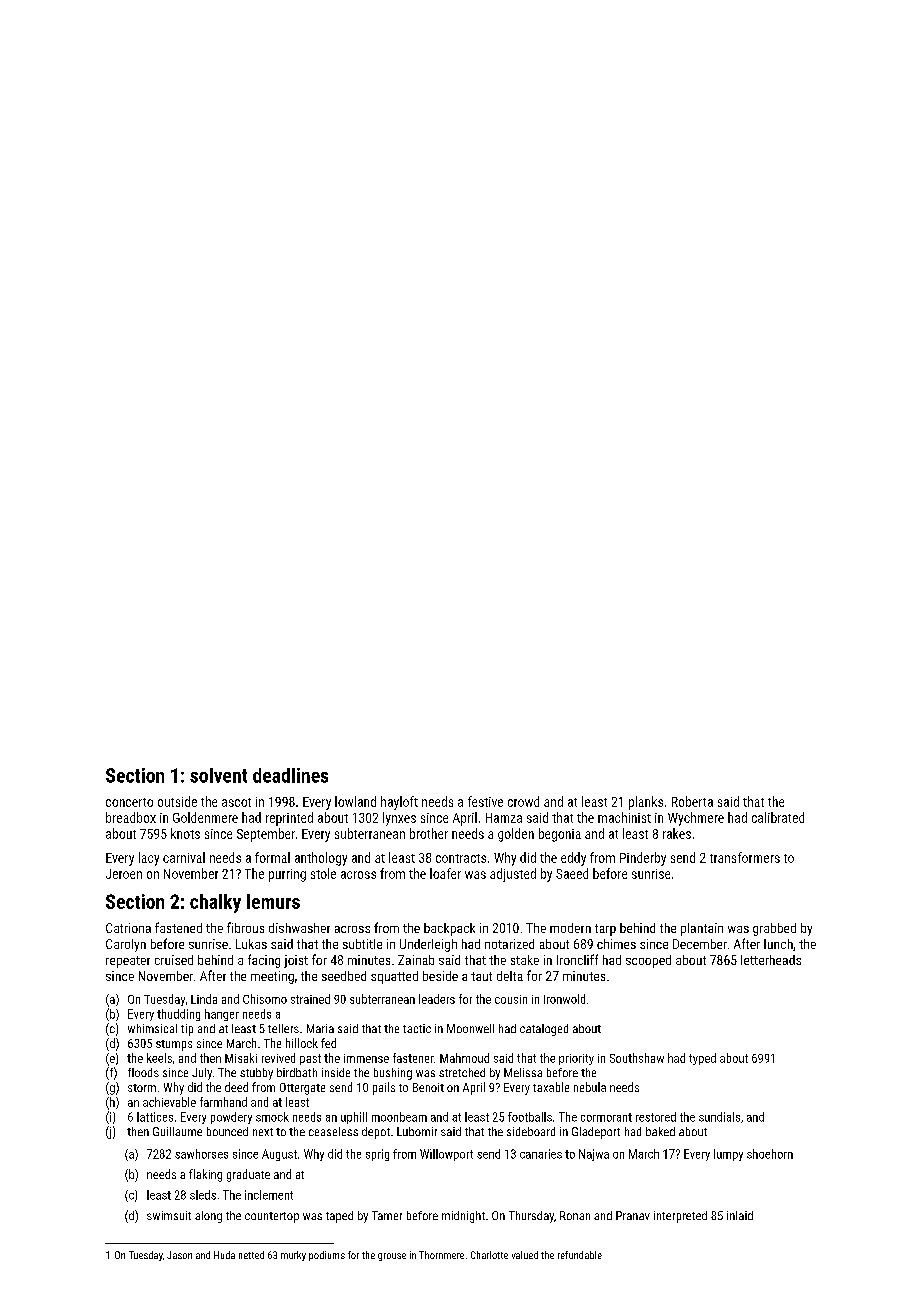  What do you see at coordinates (580, 1255) in the document?
I see `refundable` at bounding box center [580, 1255].
